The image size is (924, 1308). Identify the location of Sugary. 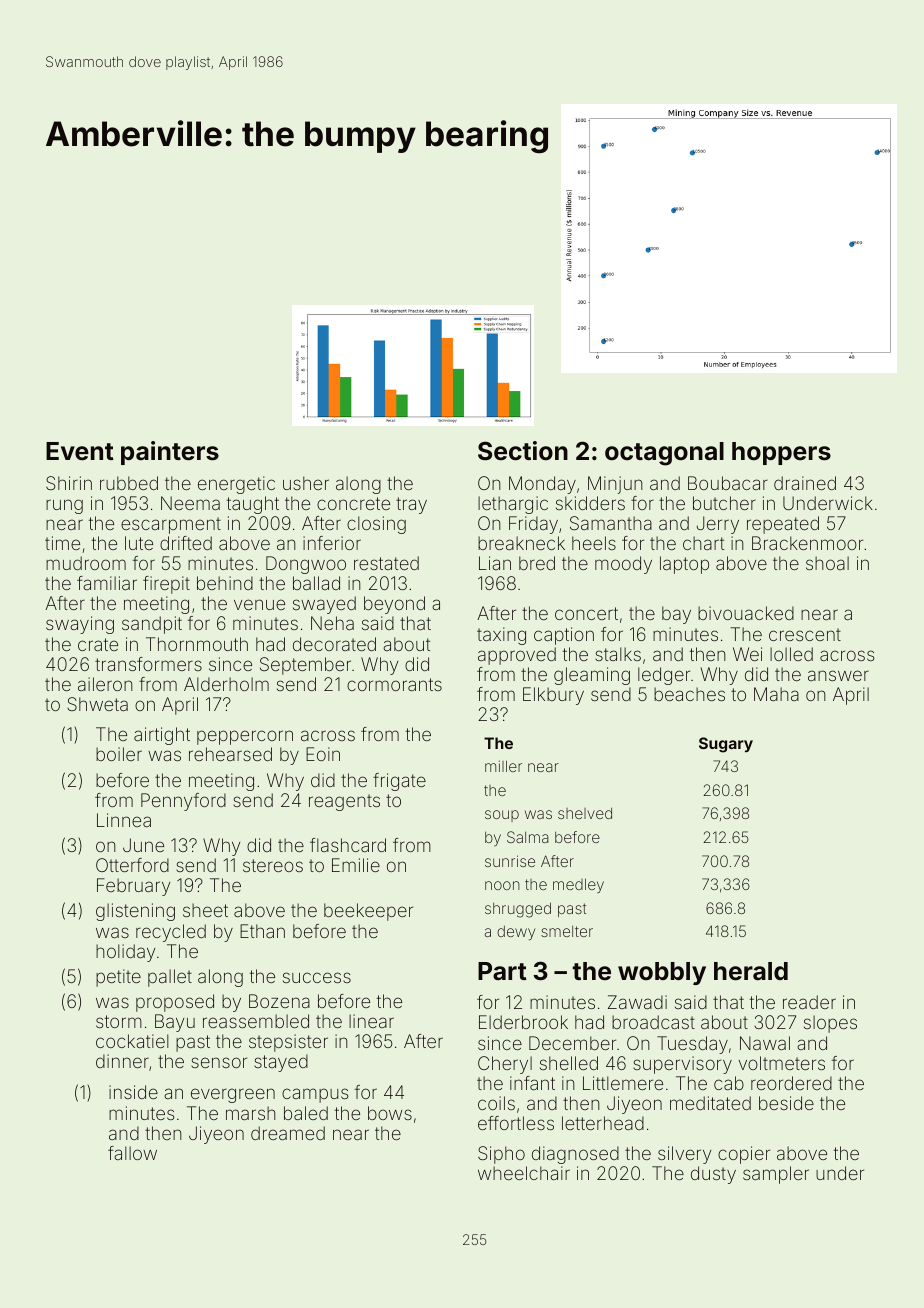
(726, 745).
